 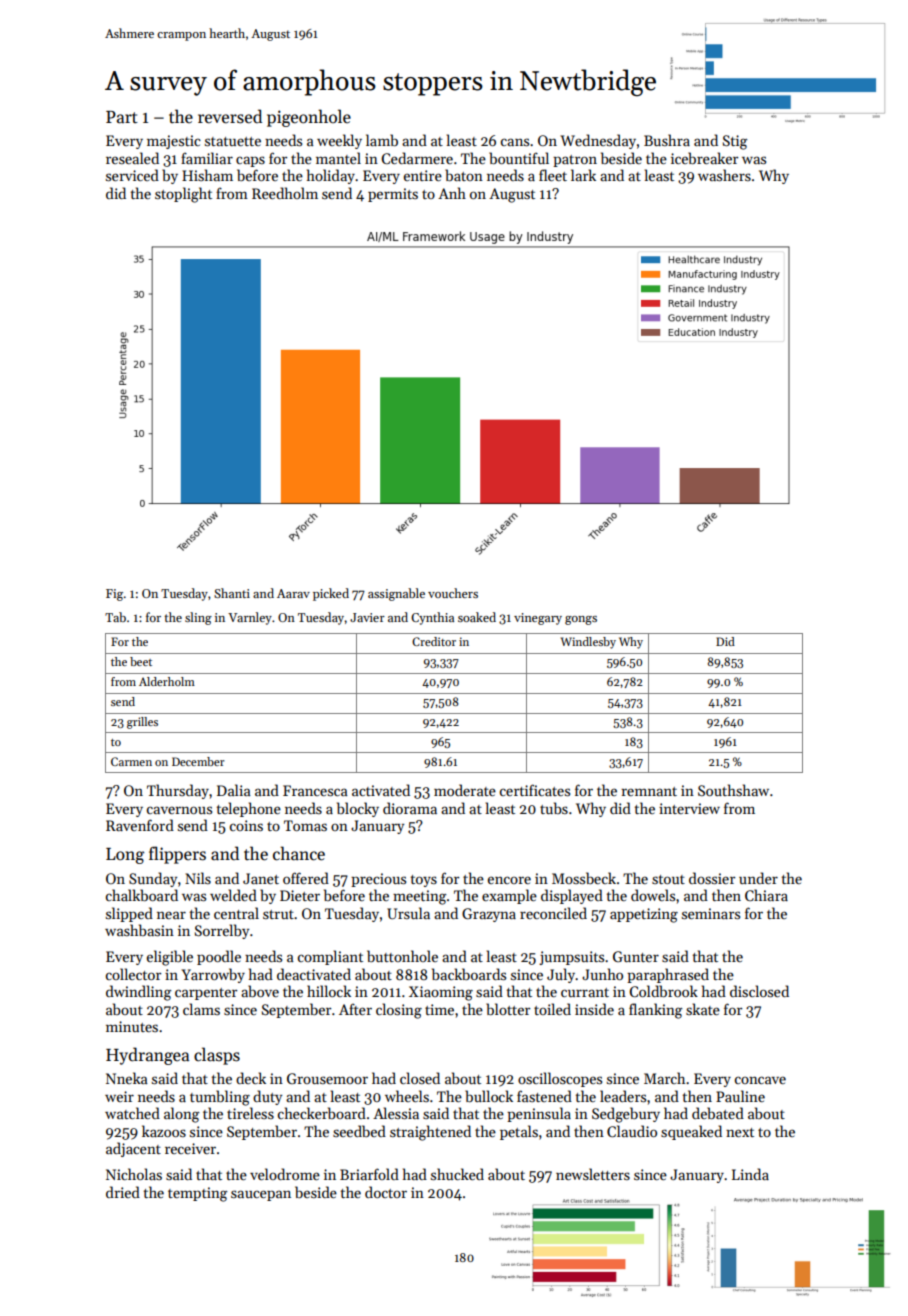 What do you see at coordinates (553, 175) in the page?
I see `fleet` at bounding box center [553, 175].
